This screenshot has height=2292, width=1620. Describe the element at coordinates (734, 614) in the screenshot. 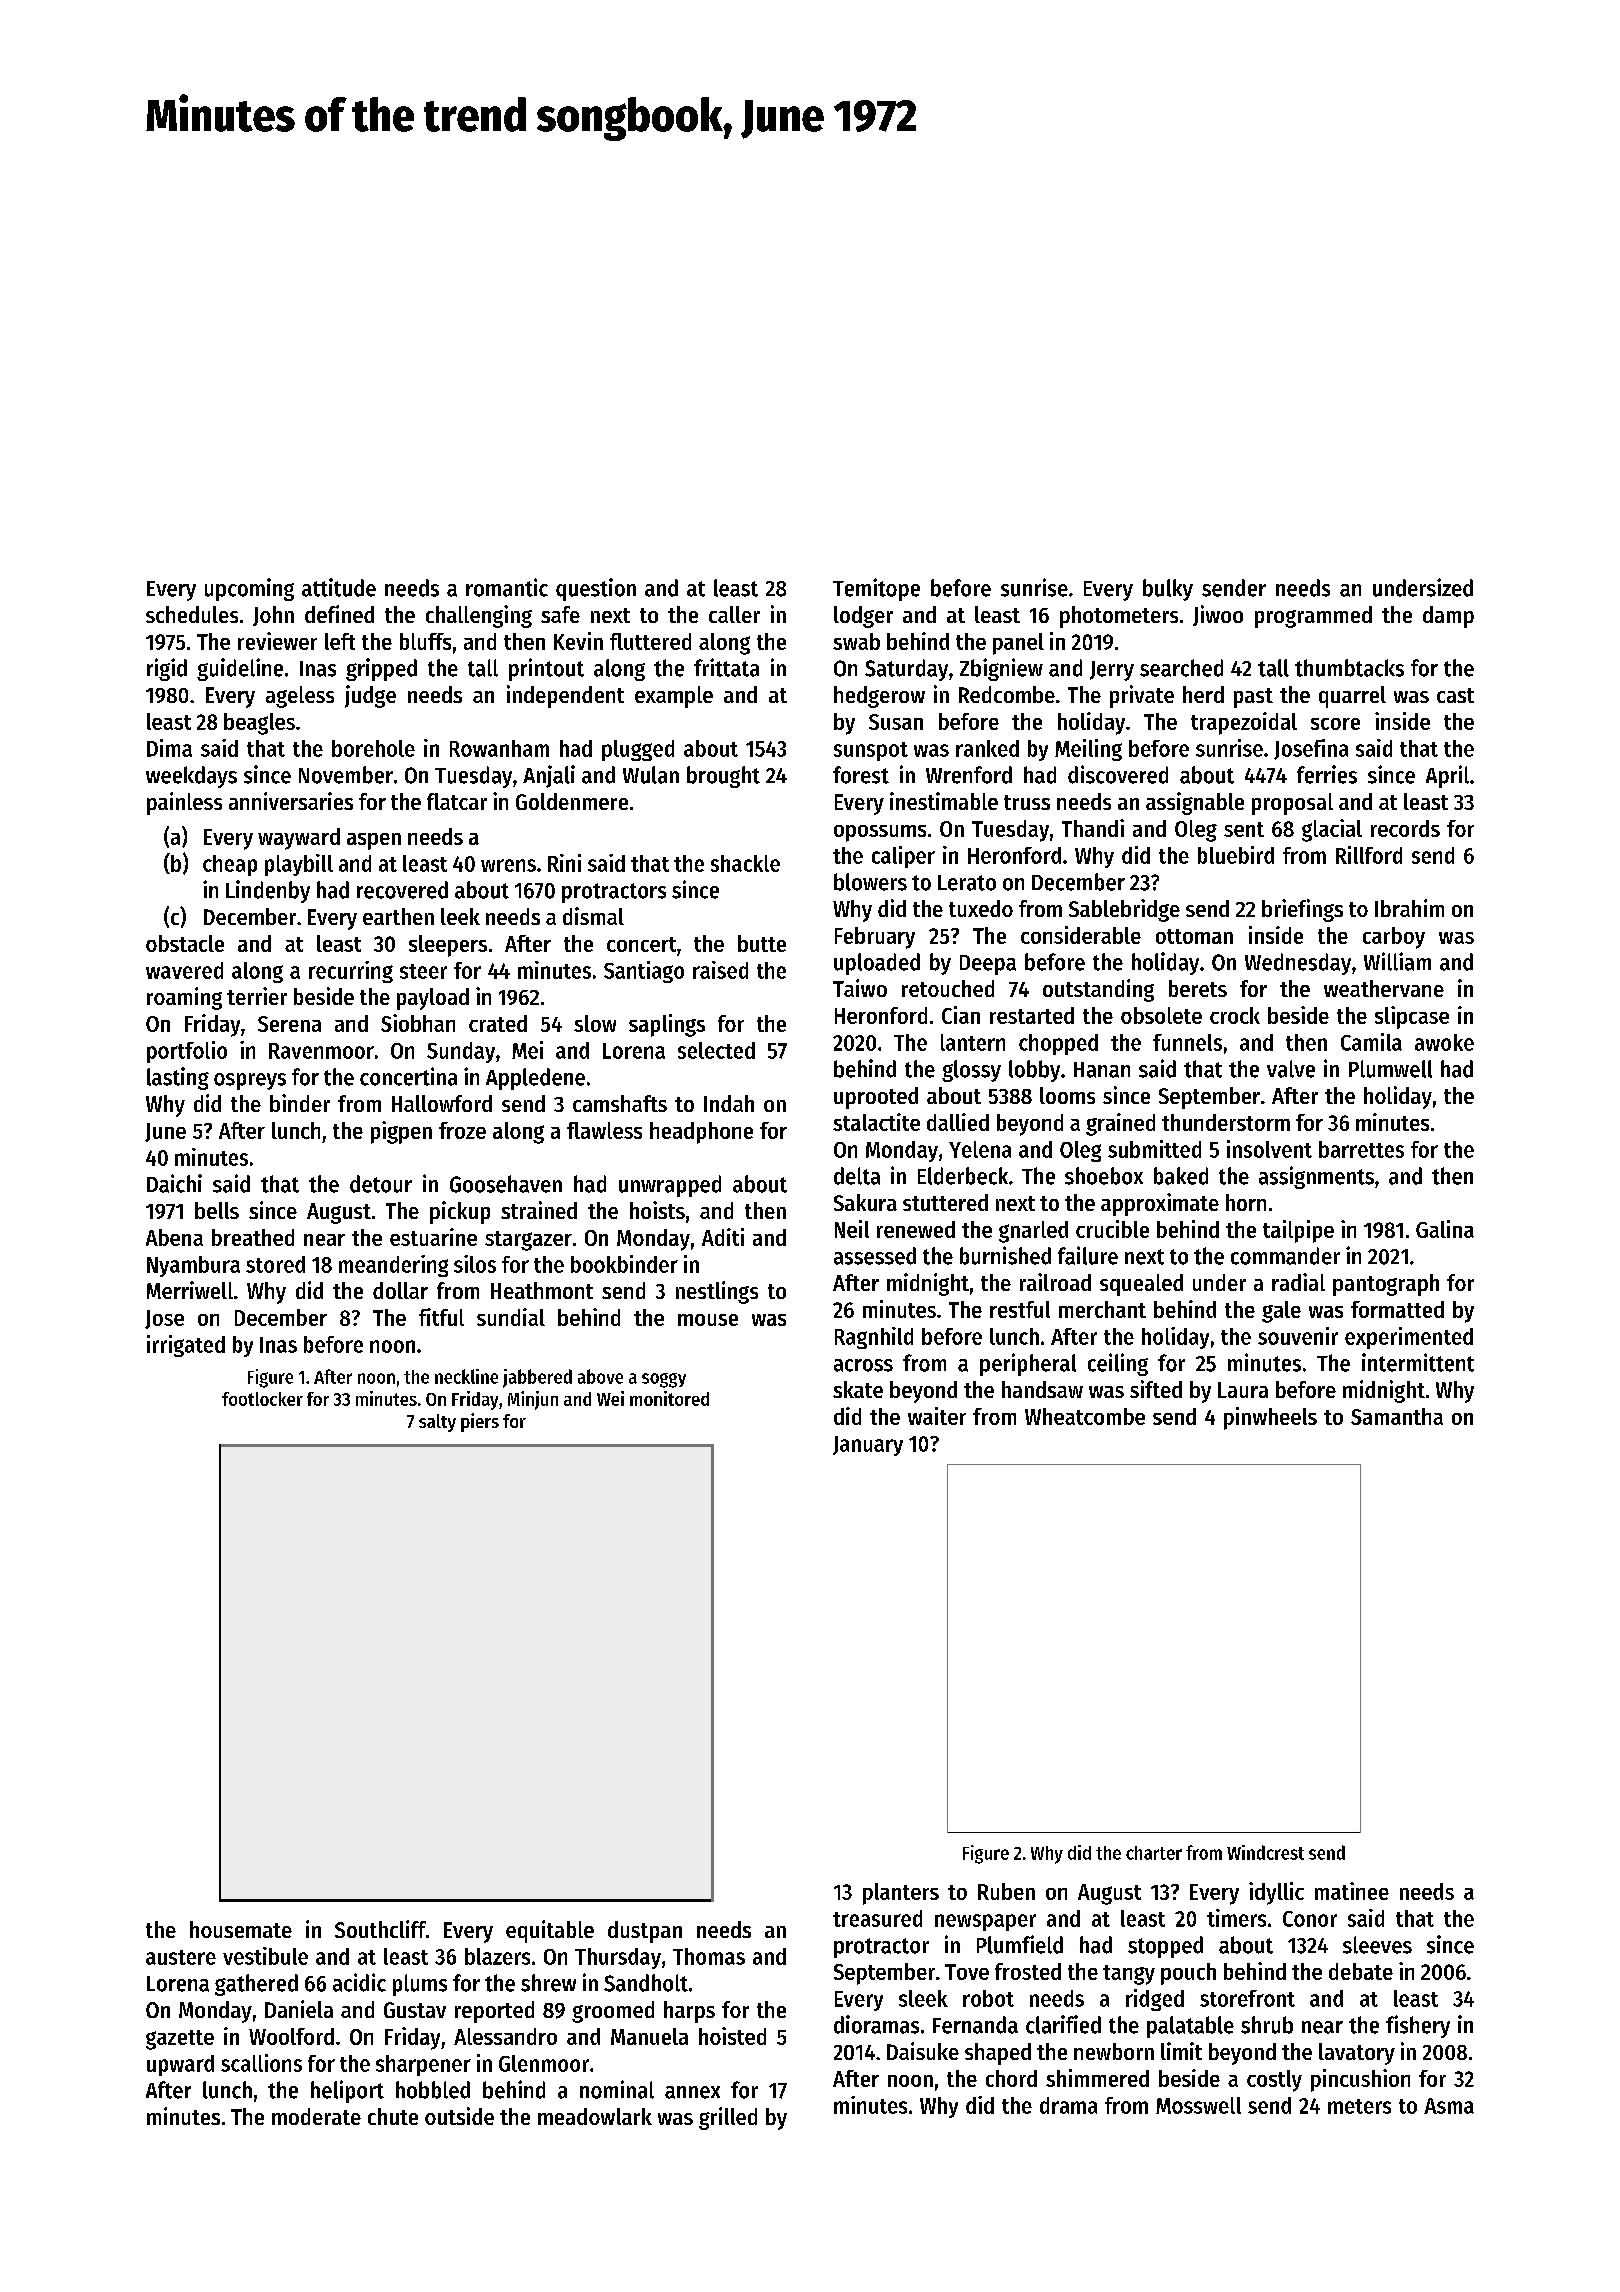

I see `caller` at that location.
